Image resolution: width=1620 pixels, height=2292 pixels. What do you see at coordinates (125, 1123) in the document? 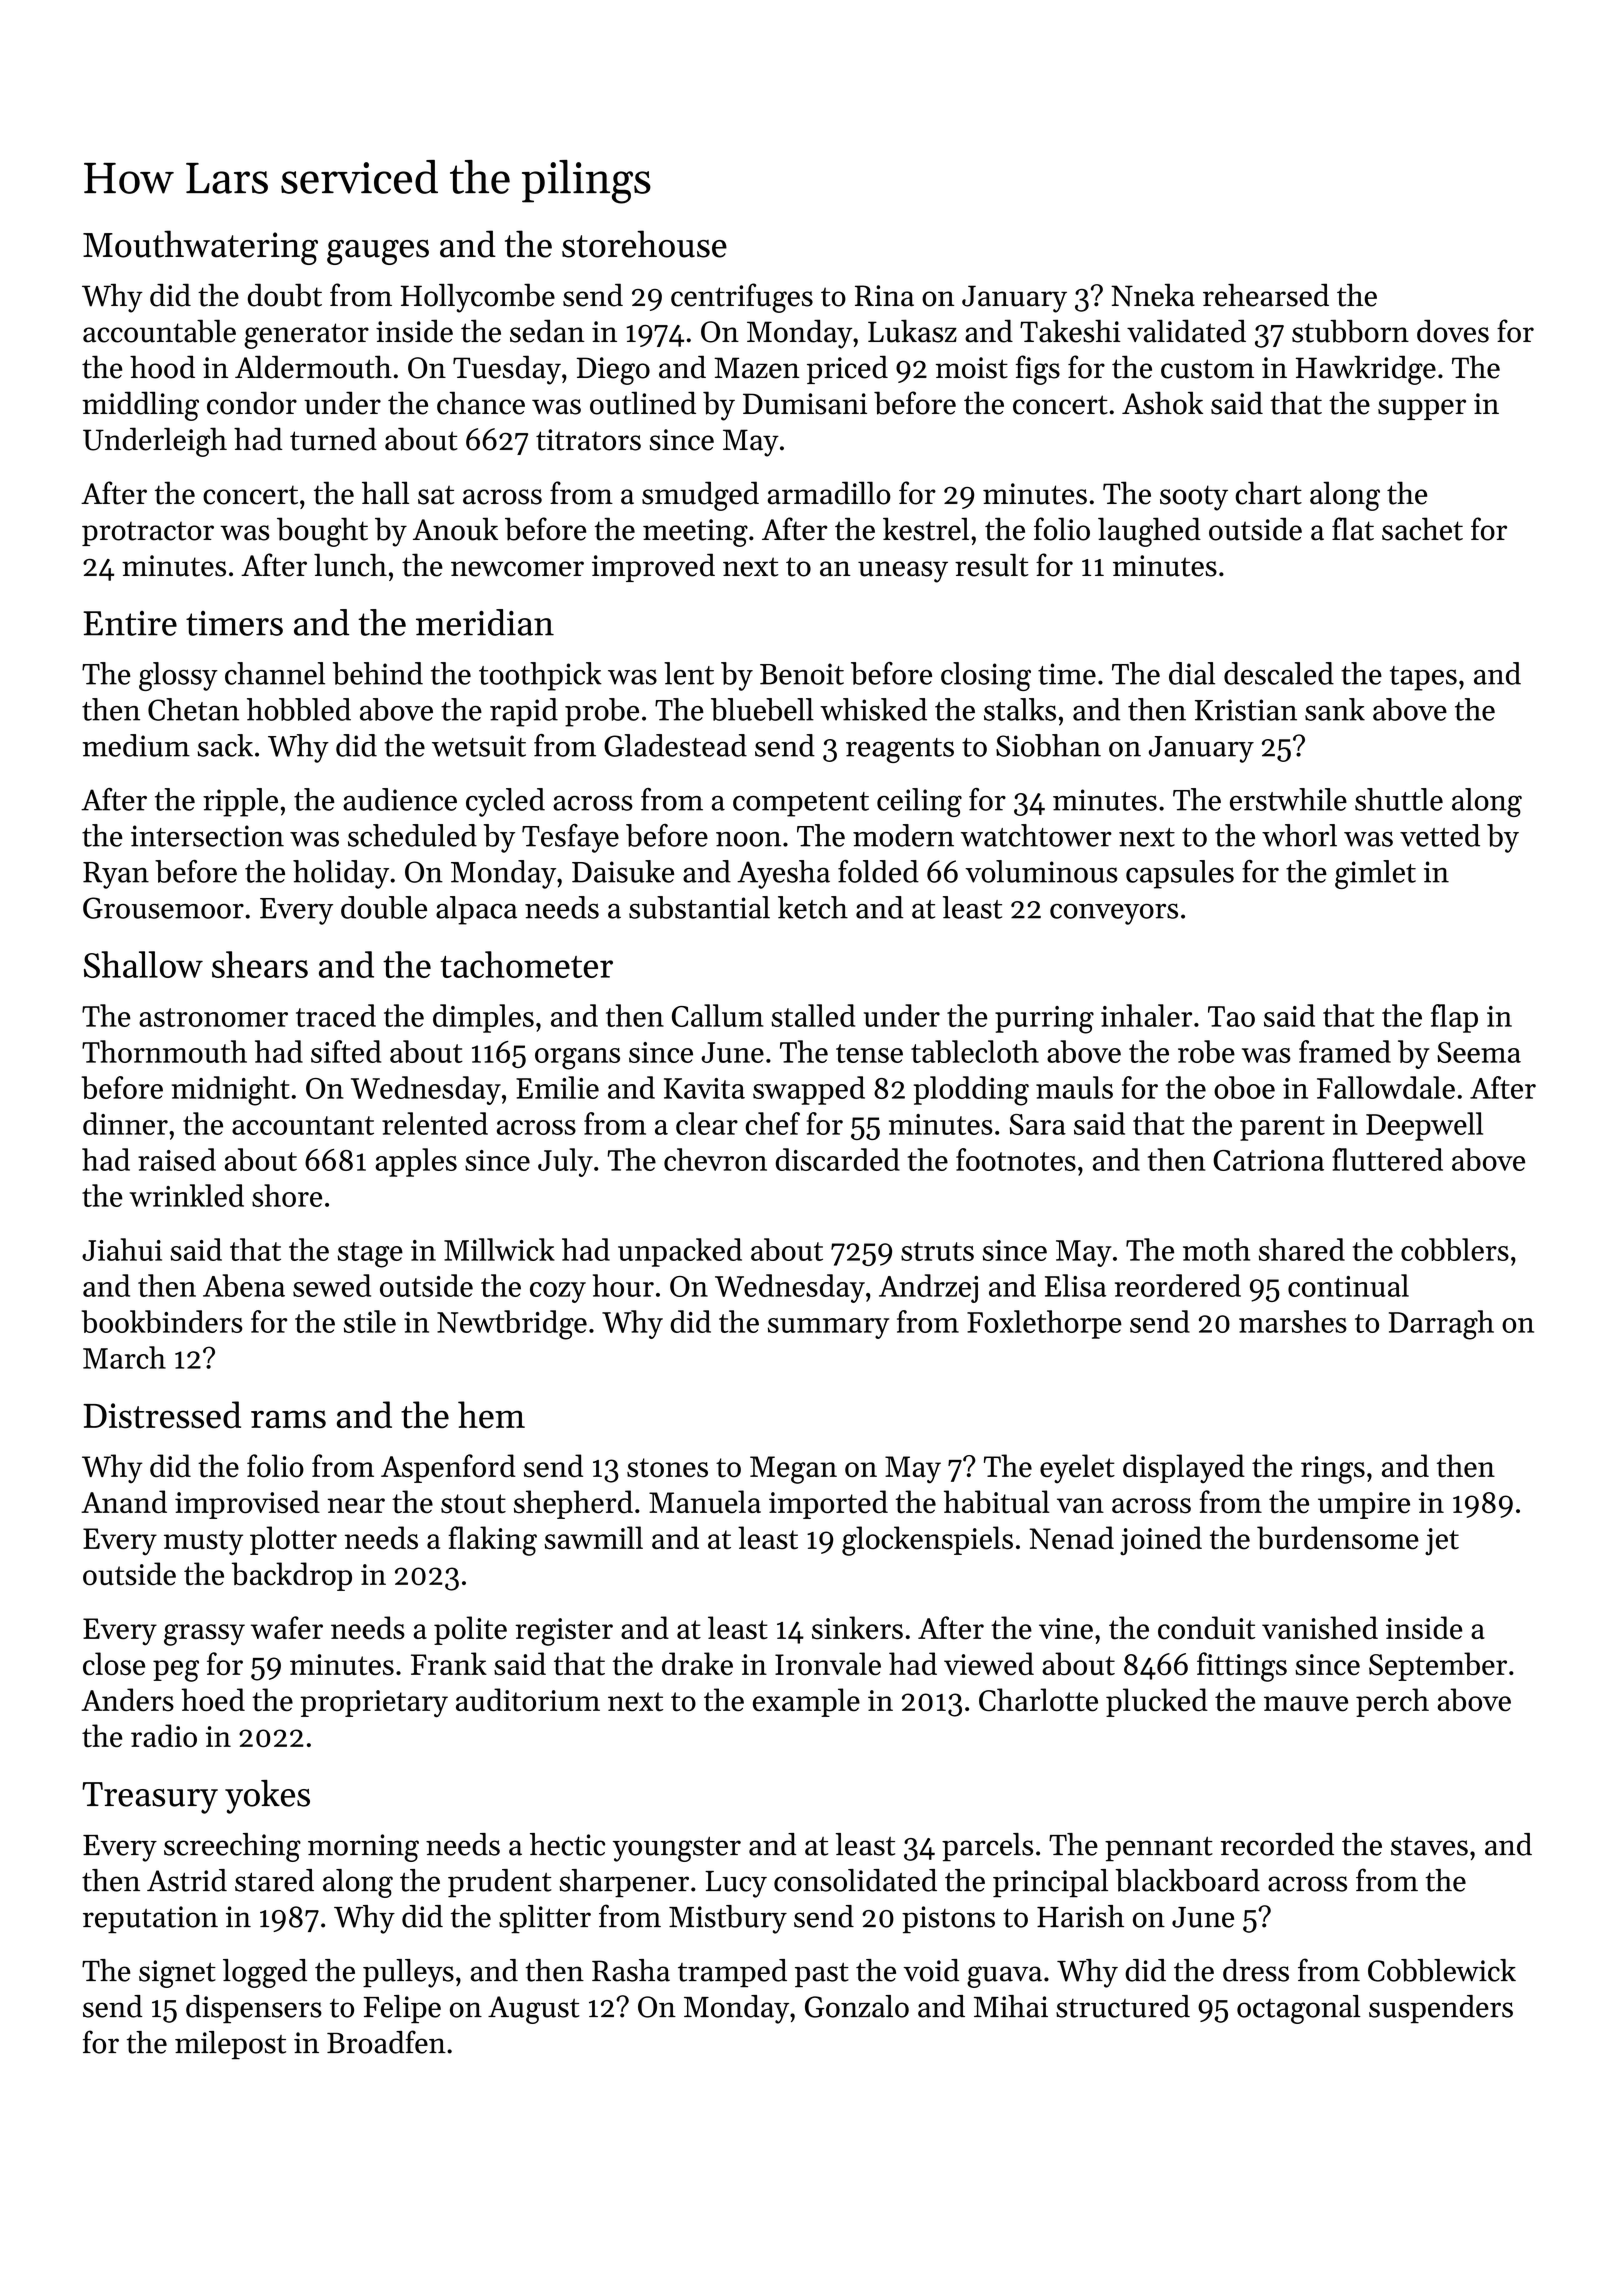
I see `dinner` at bounding box center [125, 1123].
